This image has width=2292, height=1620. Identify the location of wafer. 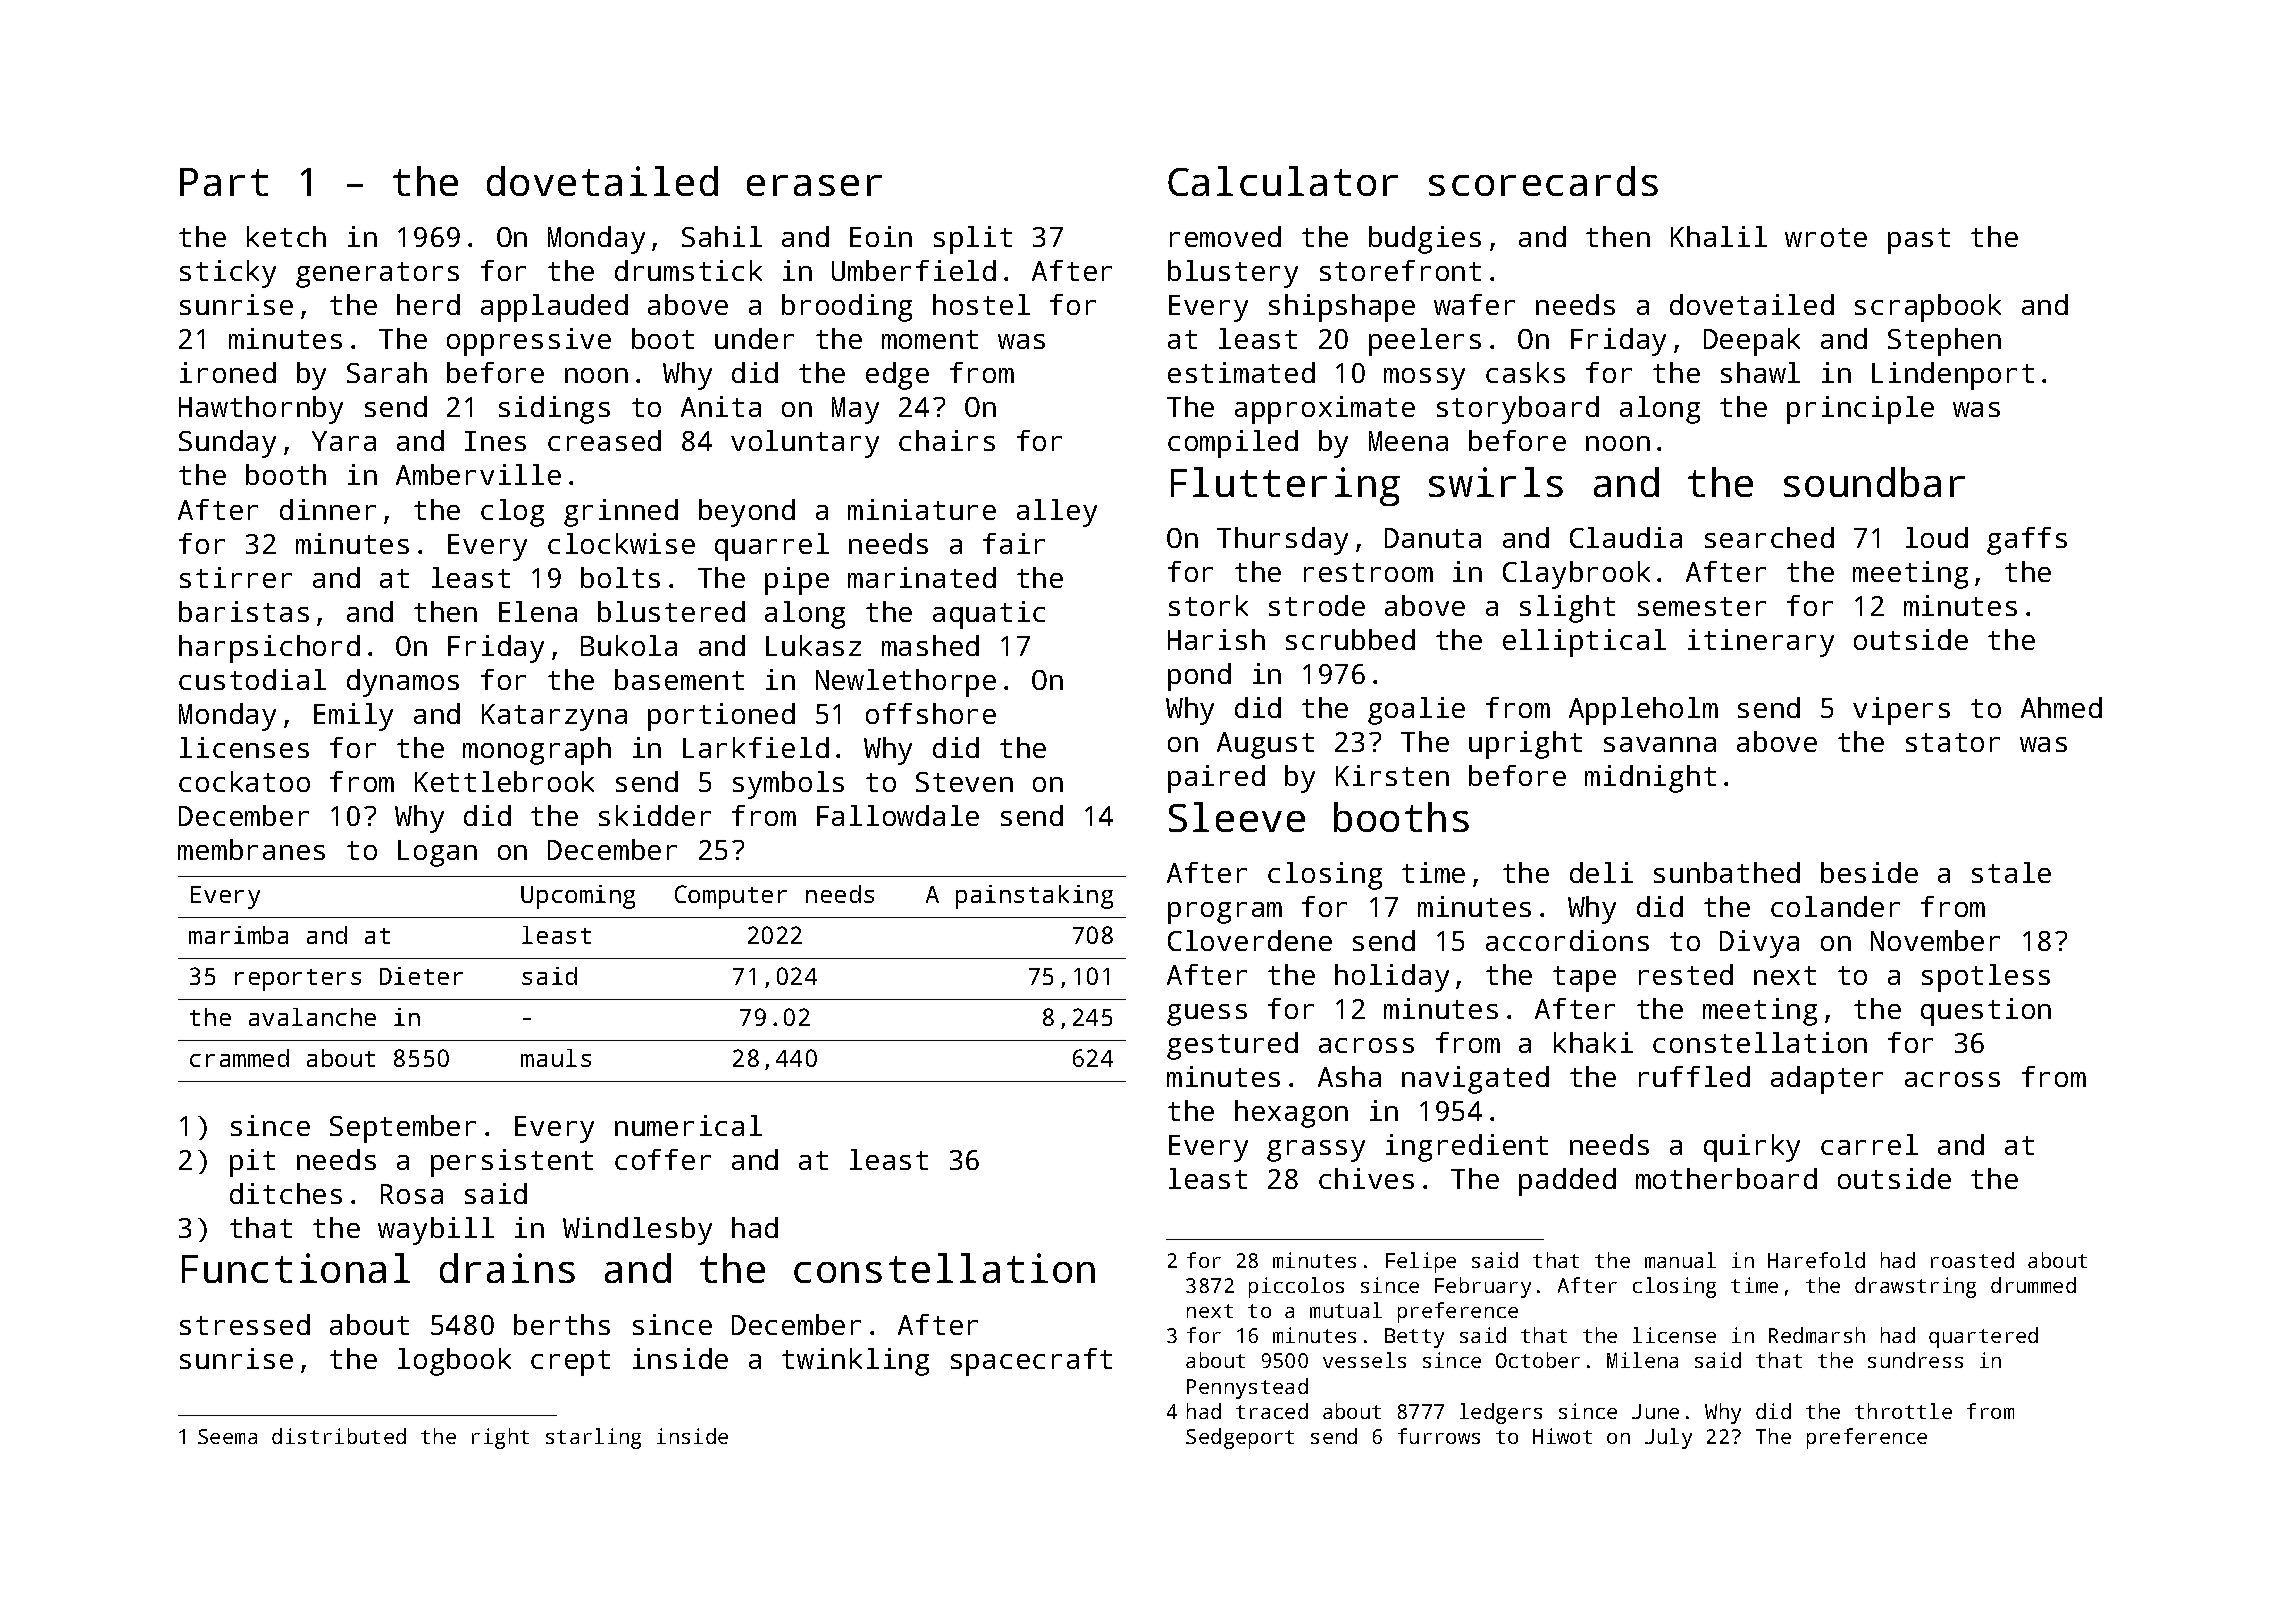
(1474, 304).
